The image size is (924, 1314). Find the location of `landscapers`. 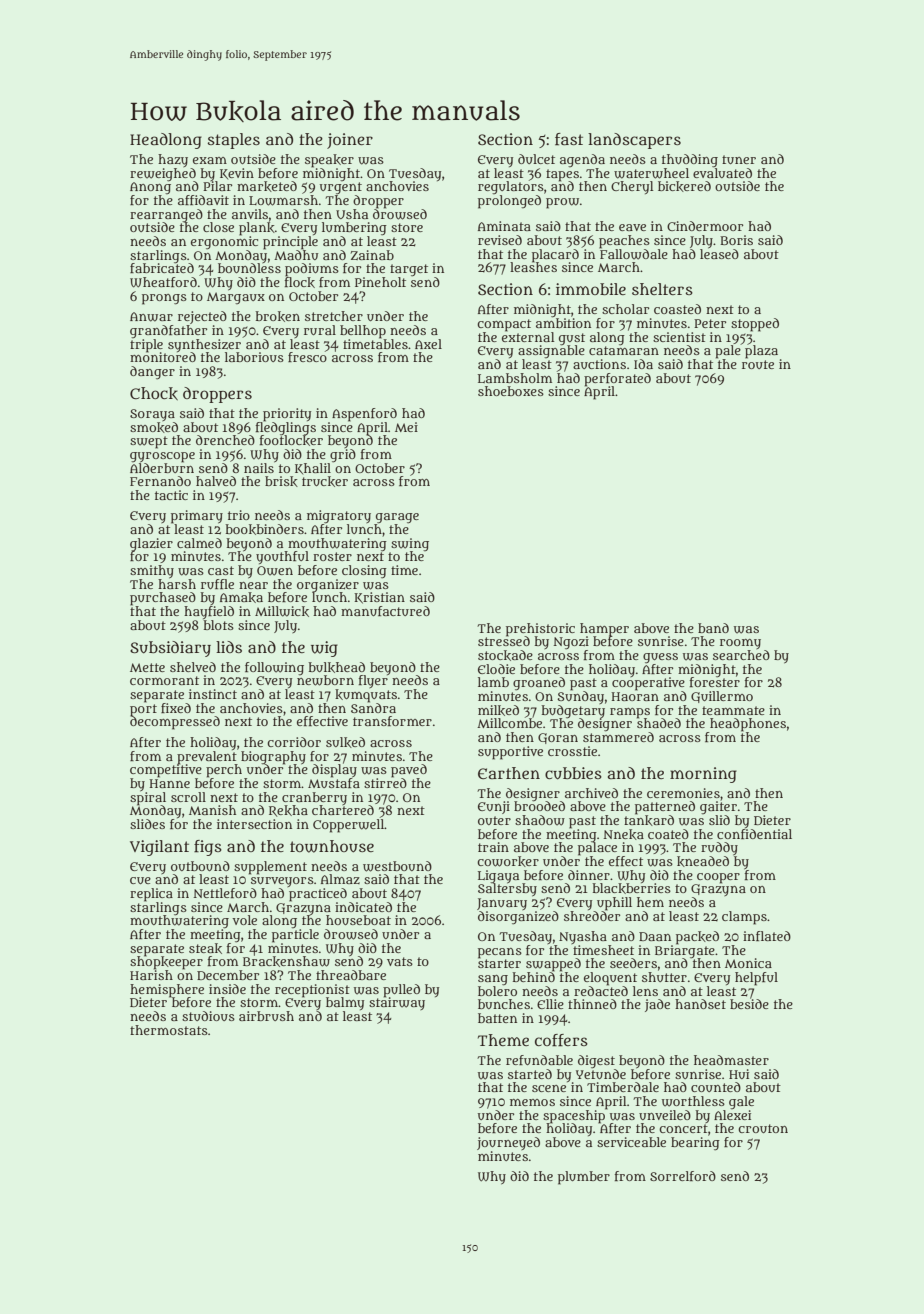

landscapers is located at coordinates (634, 141).
